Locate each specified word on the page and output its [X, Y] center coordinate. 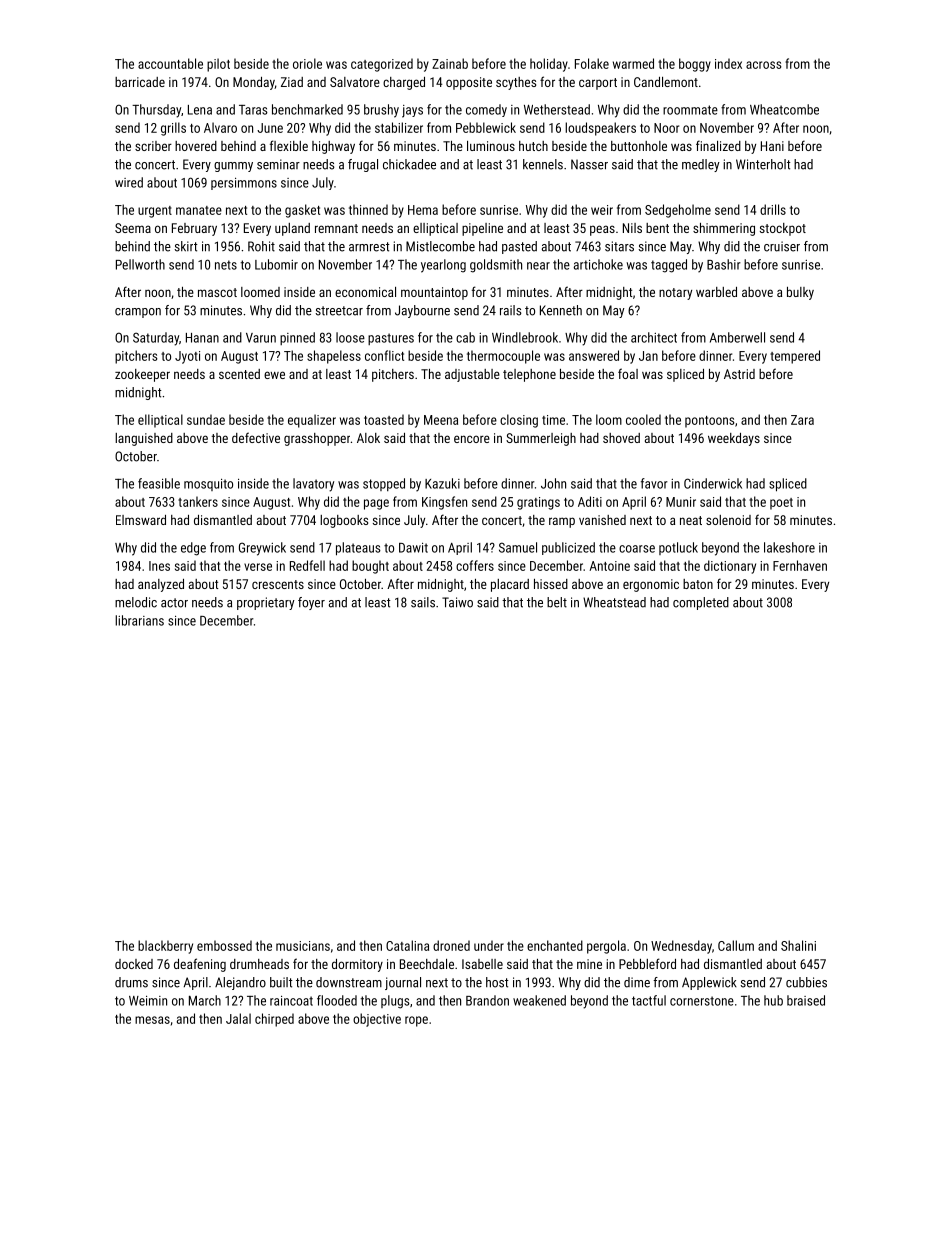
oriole [307, 63]
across [764, 65]
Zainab [450, 63]
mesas [152, 1020]
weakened [539, 1000]
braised [806, 1000]
